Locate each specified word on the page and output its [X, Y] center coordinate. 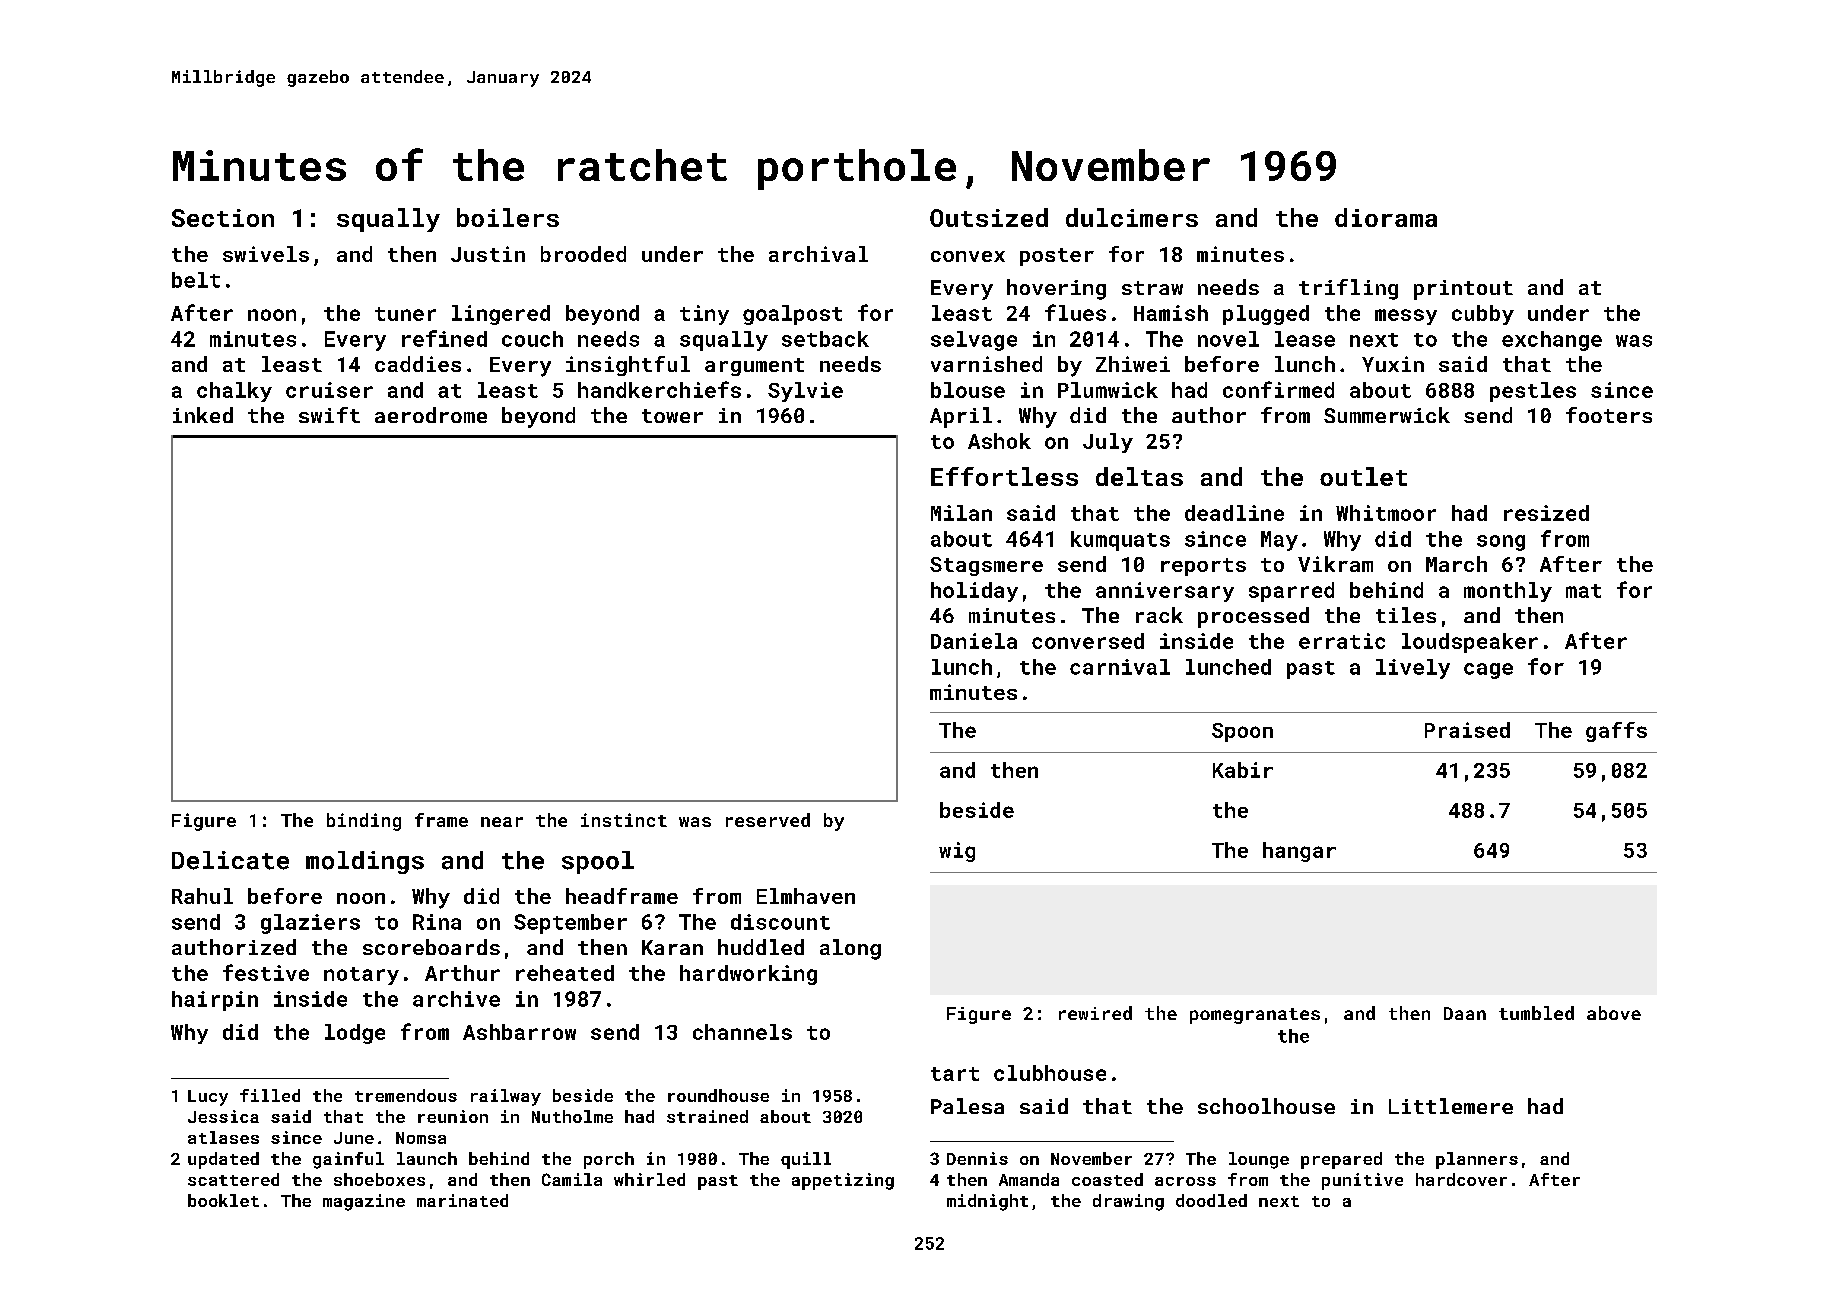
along [850, 949]
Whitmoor [1386, 513]
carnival [1120, 667]
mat [1583, 591]
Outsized [989, 217]
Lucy [208, 1098]
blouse [968, 390]
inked [203, 415]
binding [364, 822]
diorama [1386, 217]
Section [223, 218]
